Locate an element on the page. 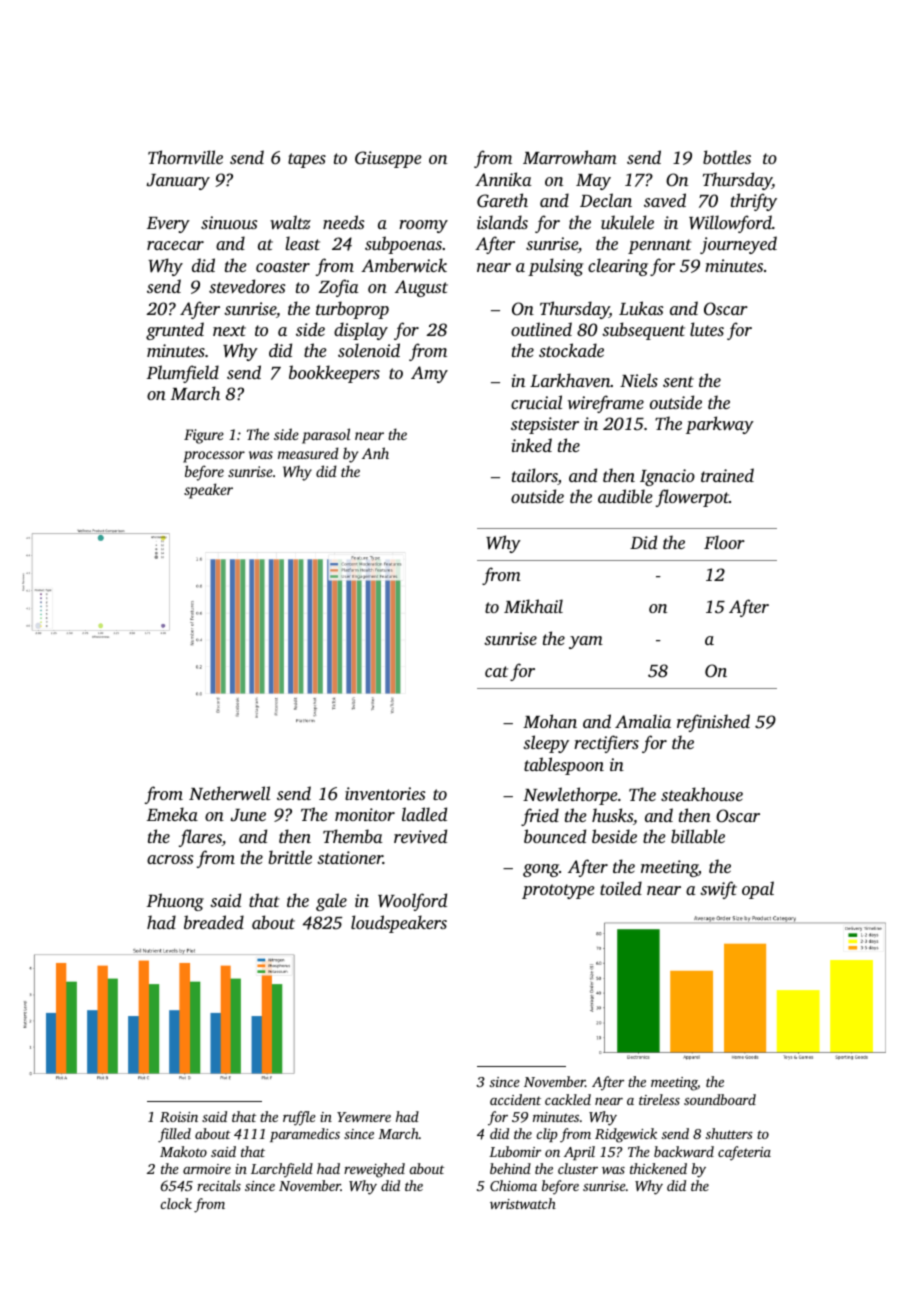 The height and width of the document is (1311, 924). audible is located at coordinates (625, 496).
